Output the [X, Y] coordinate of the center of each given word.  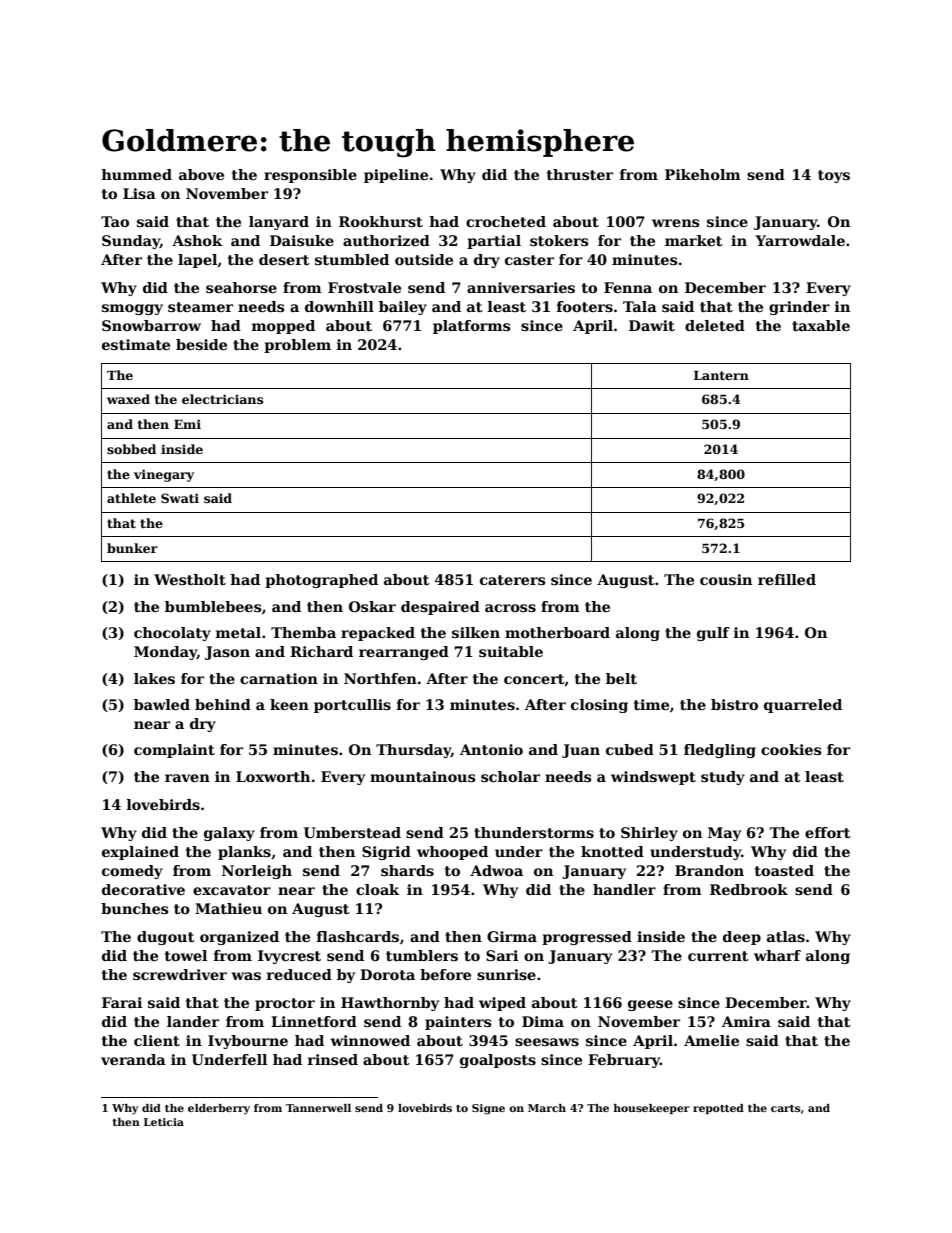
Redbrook [749, 889]
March [547, 1108]
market [694, 240]
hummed [136, 174]
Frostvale [364, 287]
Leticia [164, 1122]
